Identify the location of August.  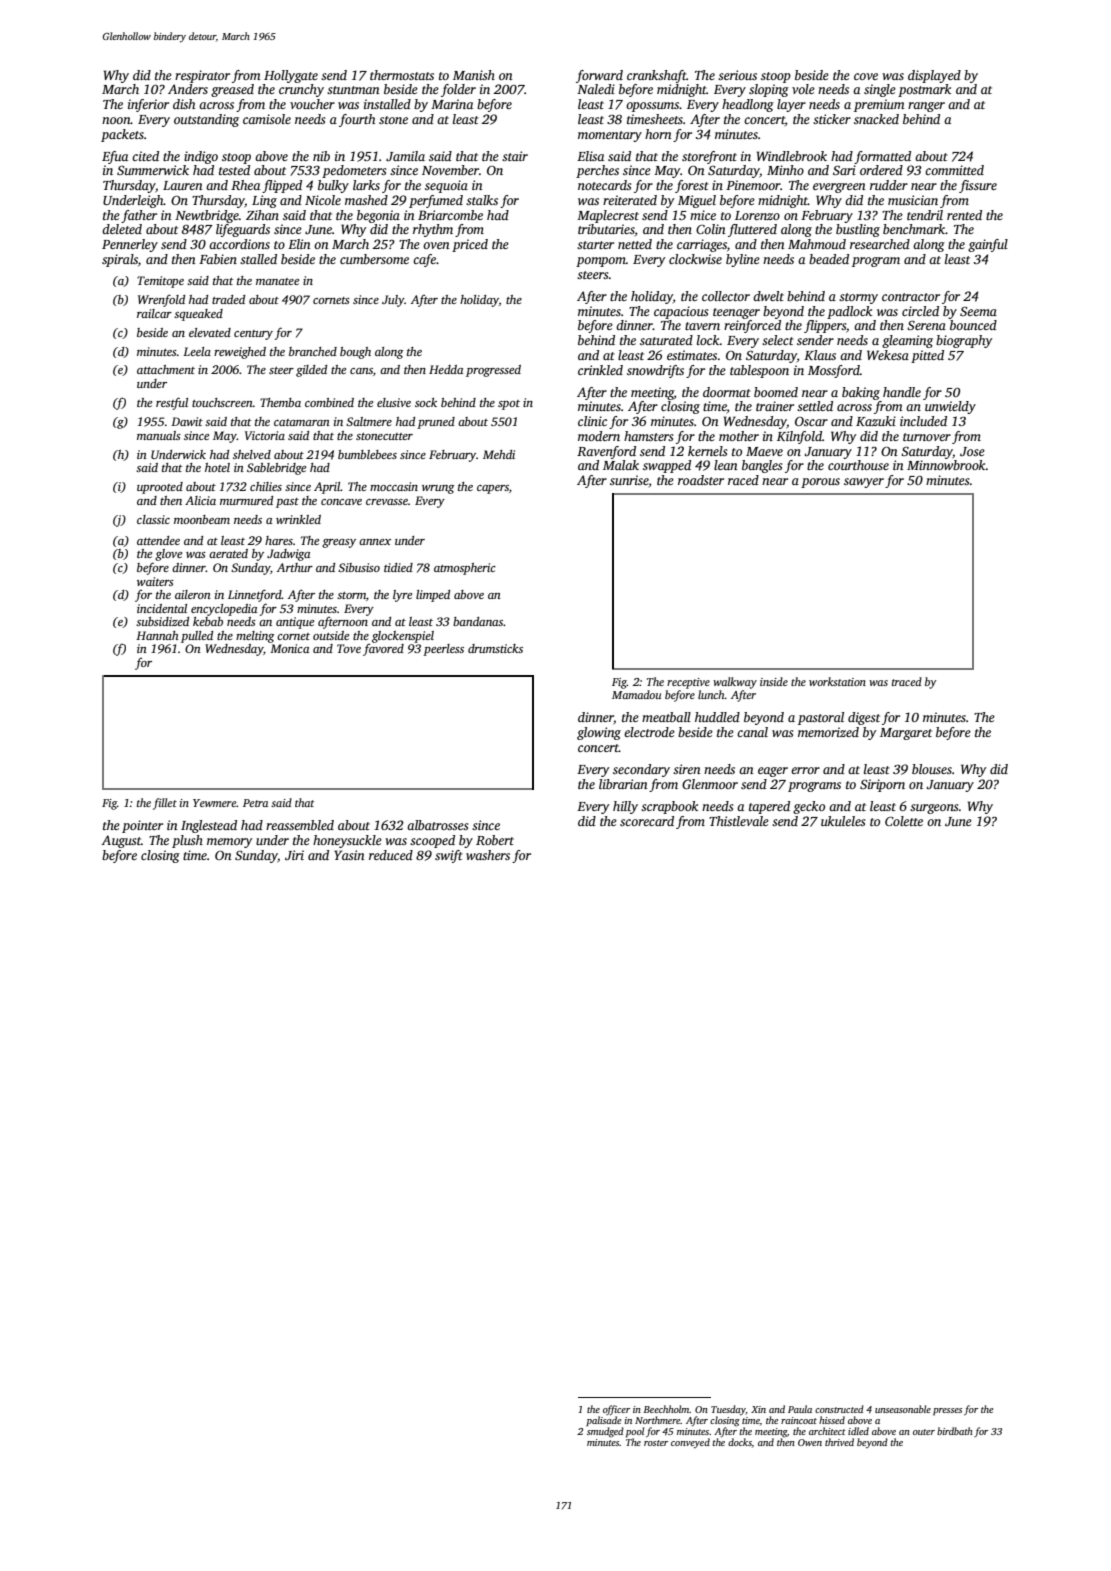
(121, 841).
